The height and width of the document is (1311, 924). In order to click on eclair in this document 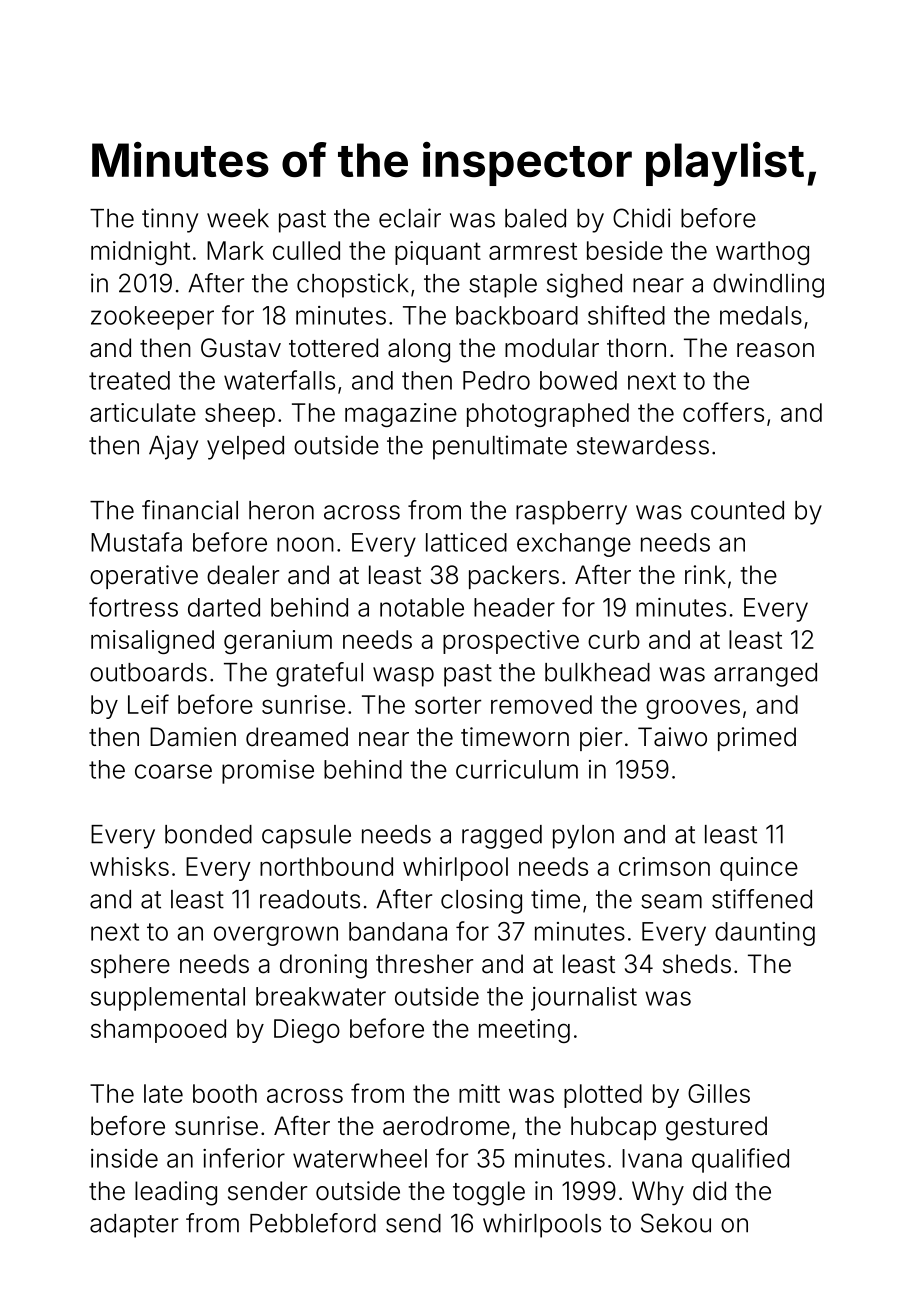, I will do `click(410, 218)`.
